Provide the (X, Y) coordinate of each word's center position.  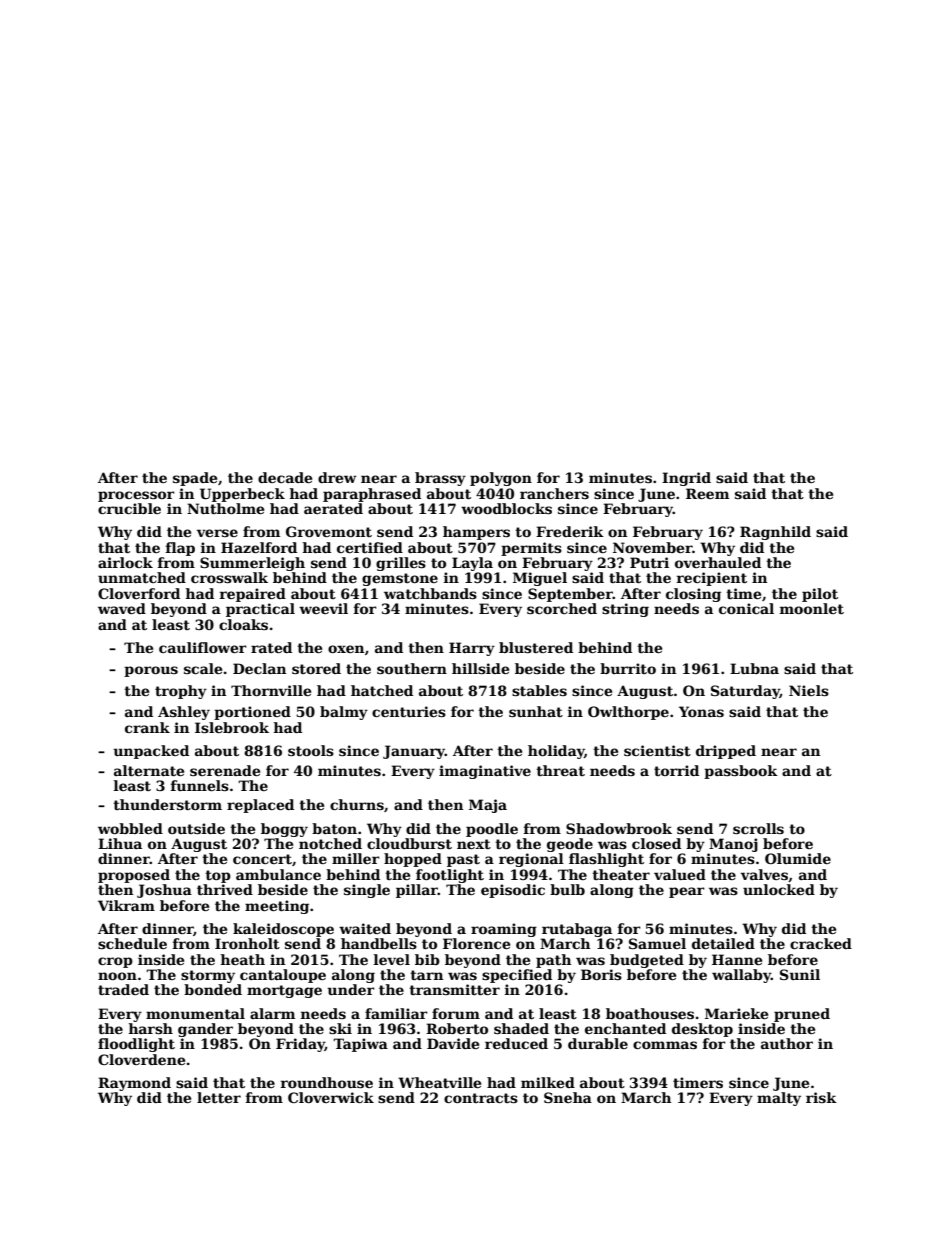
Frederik (570, 531)
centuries (409, 711)
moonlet (812, 608)
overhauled (718, 562)
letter (219, 1097)
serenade (225, 770)
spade (195, 479)
